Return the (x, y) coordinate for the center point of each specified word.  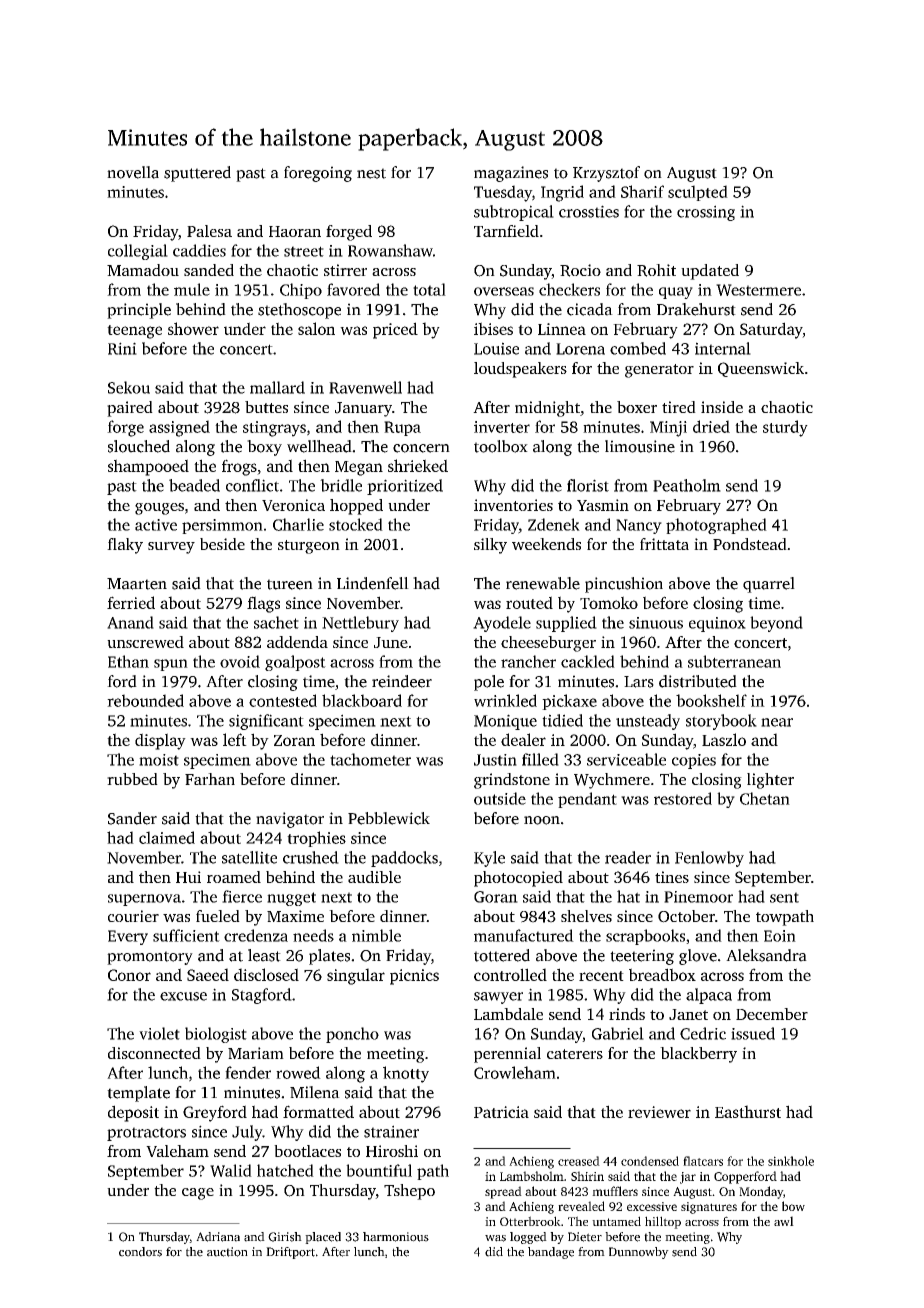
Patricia (501, 1112)
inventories (513, 505)
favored (353, 289)
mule (192, 289)
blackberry (698, 1055)
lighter (770, 781)
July (247, 1133)
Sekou (129, 387)
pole (489, 683)
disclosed (266, 974)
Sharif (642, 191)
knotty (406, 1074)
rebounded (145, 700)
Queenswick (761, 369)
